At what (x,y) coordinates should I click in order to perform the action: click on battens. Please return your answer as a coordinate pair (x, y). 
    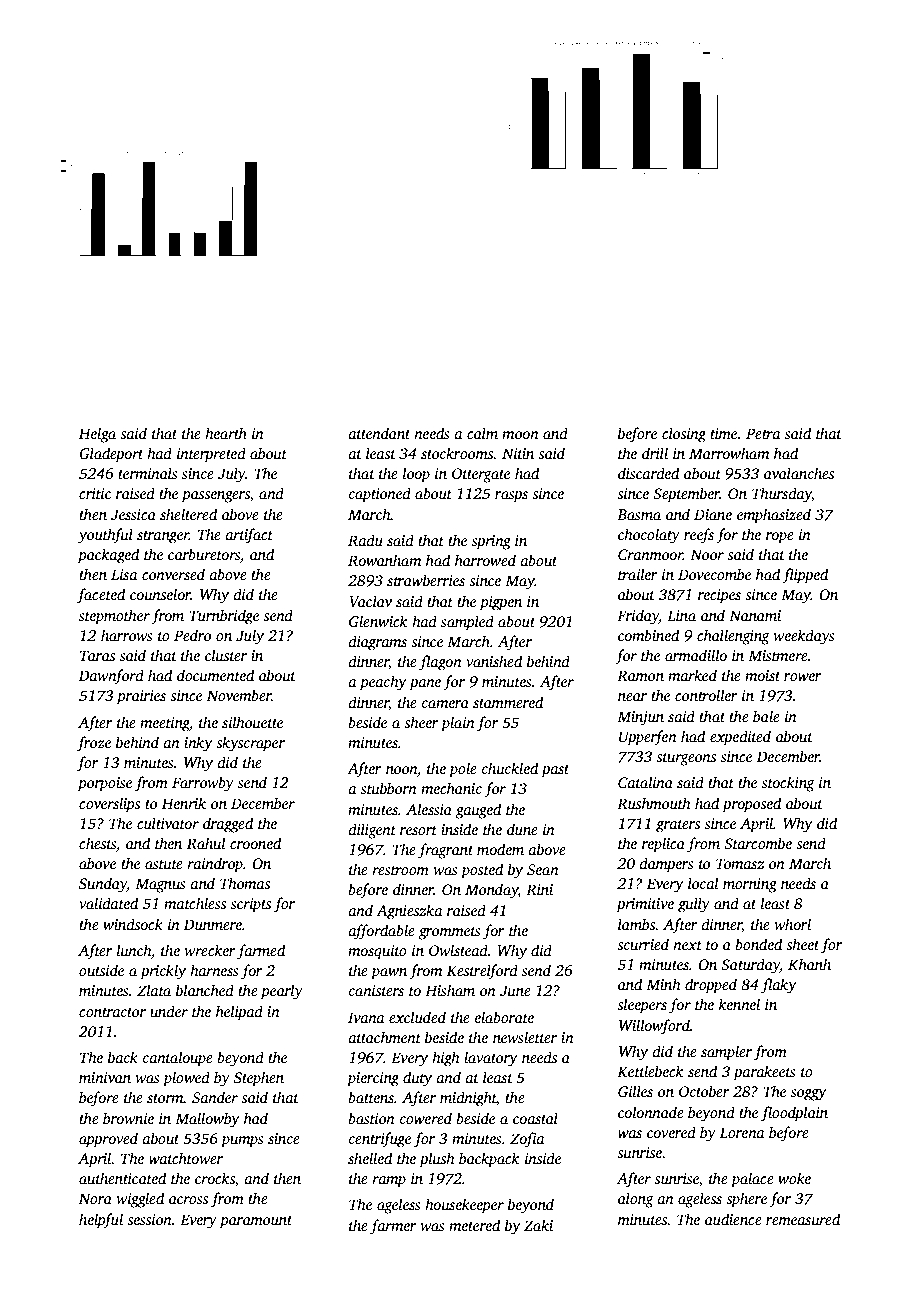
    Looking at the image, I should click on (371, 1097).
